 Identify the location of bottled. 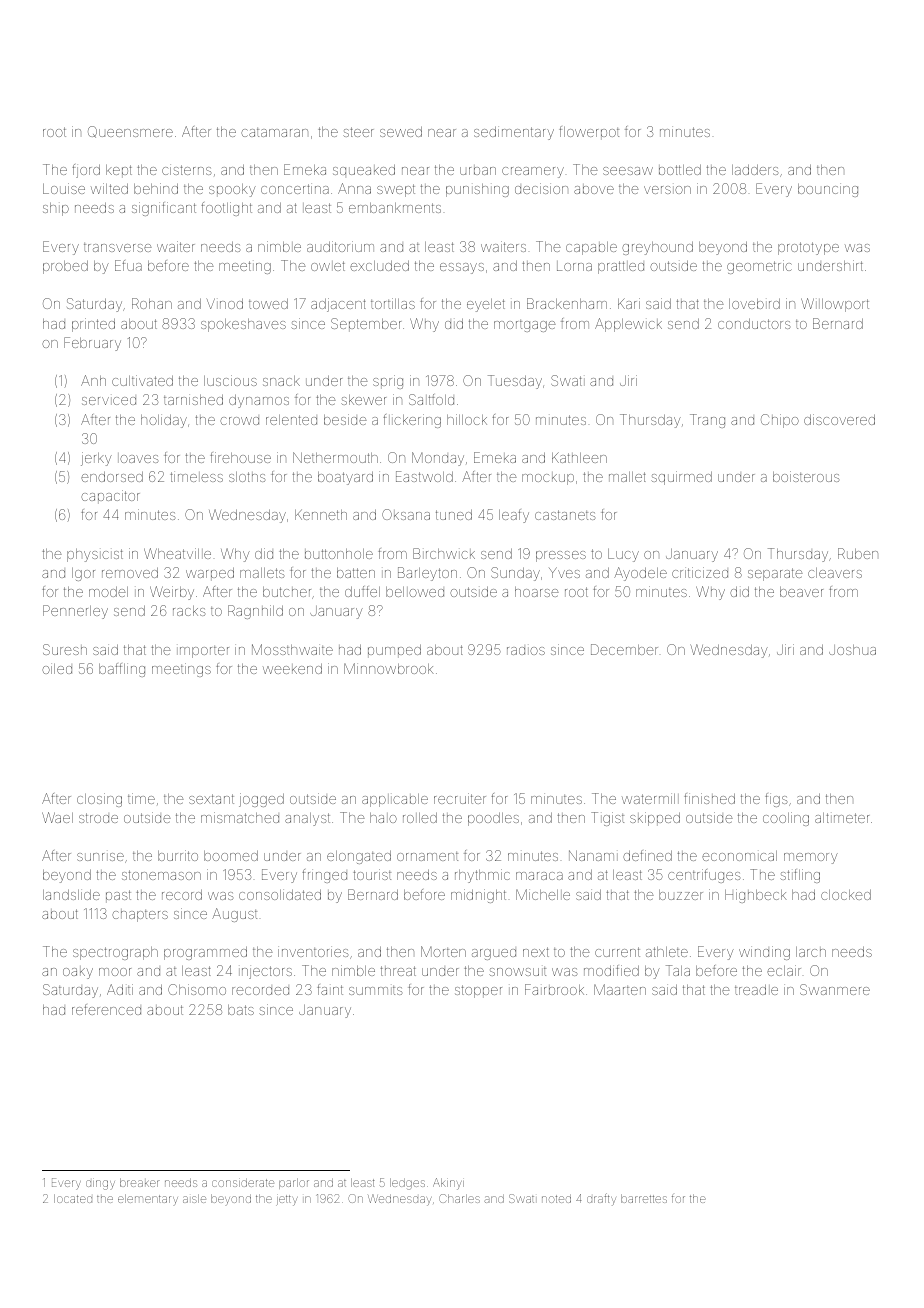
(680, 169).
